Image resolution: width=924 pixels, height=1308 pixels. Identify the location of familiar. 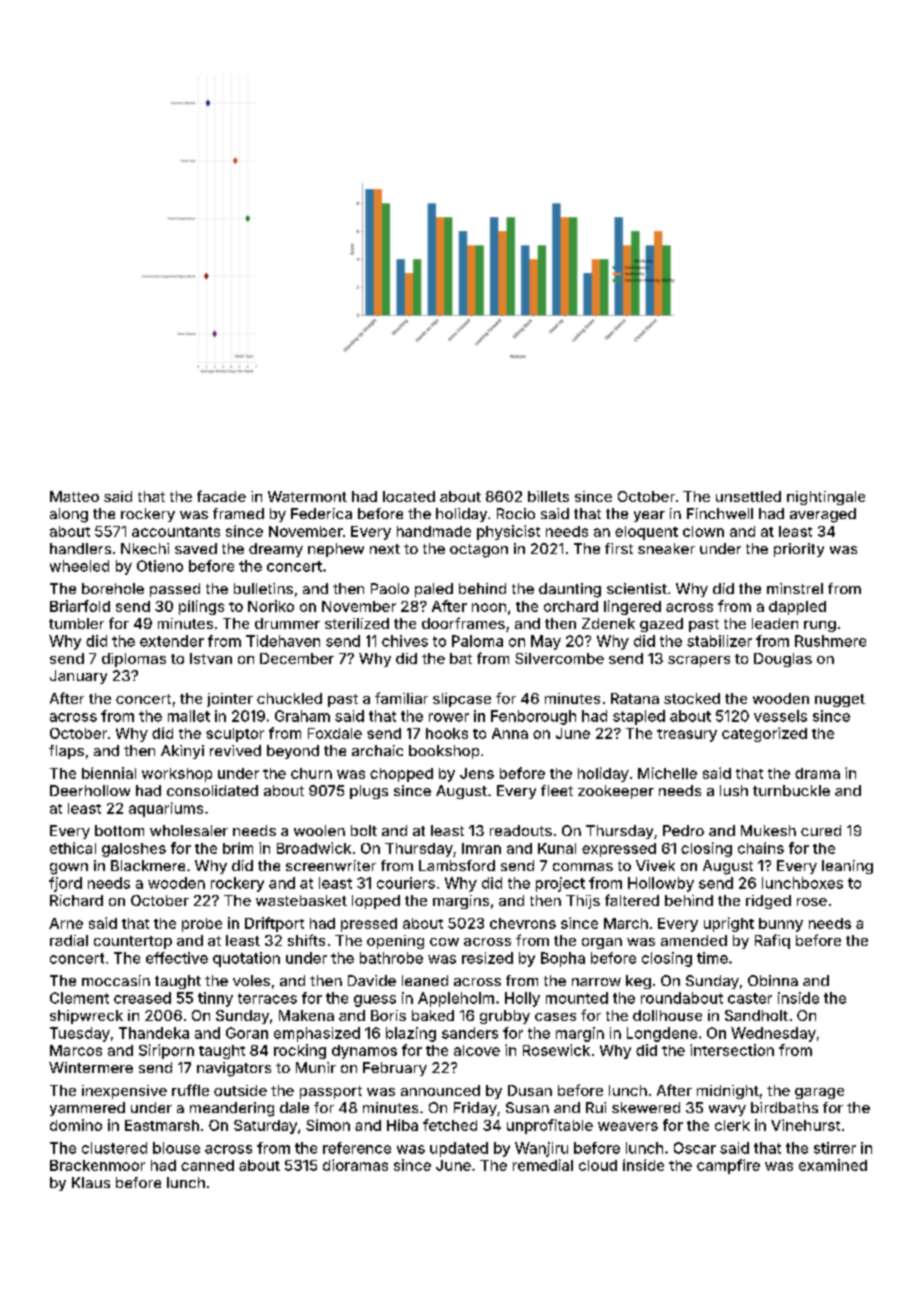
(401, 698).
